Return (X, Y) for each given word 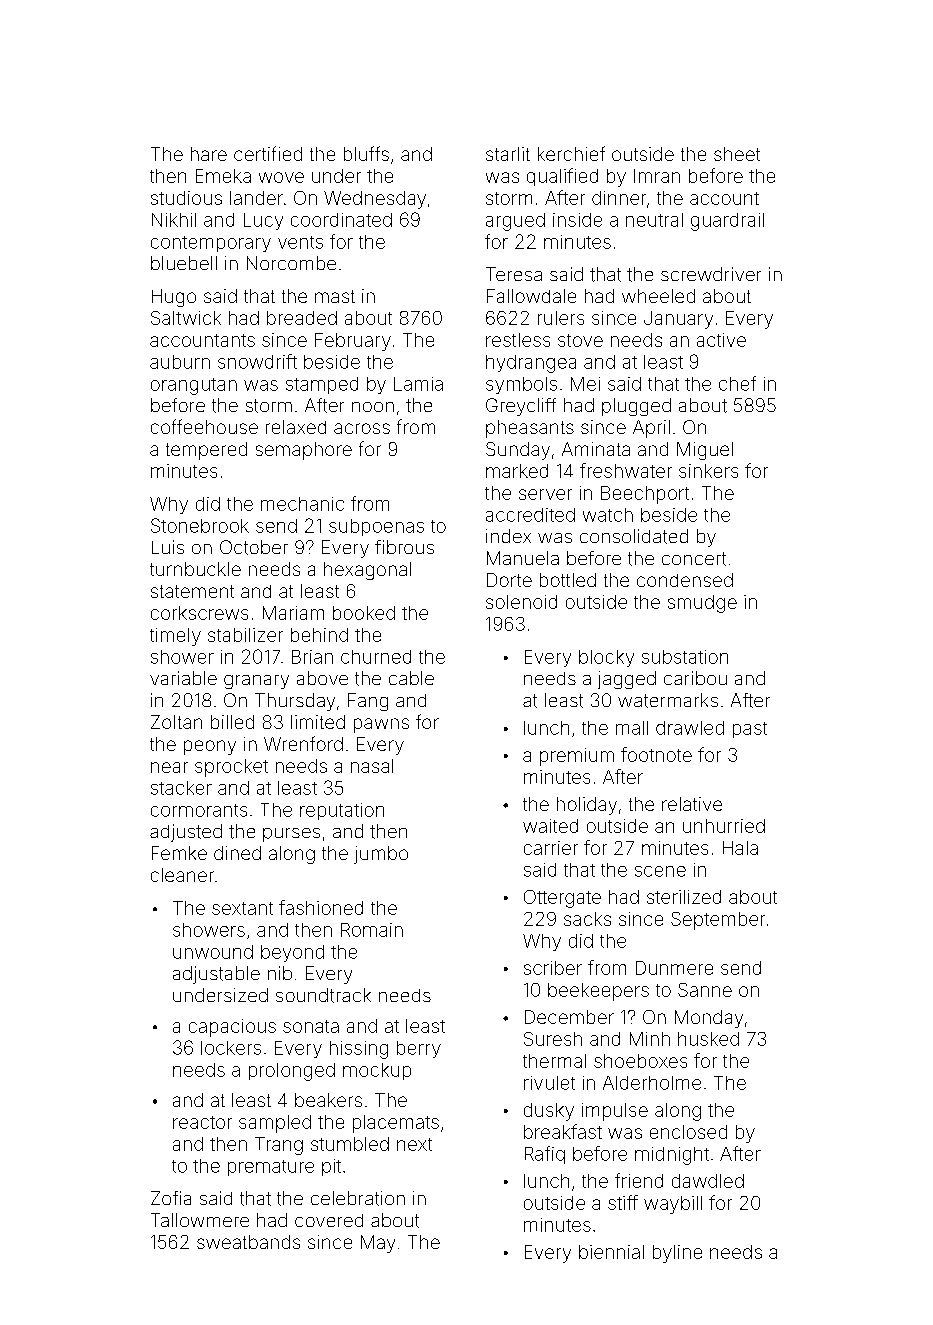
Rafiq (545, 1155)
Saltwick (186, 318)
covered (329, 1220)
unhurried (724, 826)
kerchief (571, 153)
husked (708, 1039)
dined (237, 853)
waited (550, 826)
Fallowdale (531, 296)
